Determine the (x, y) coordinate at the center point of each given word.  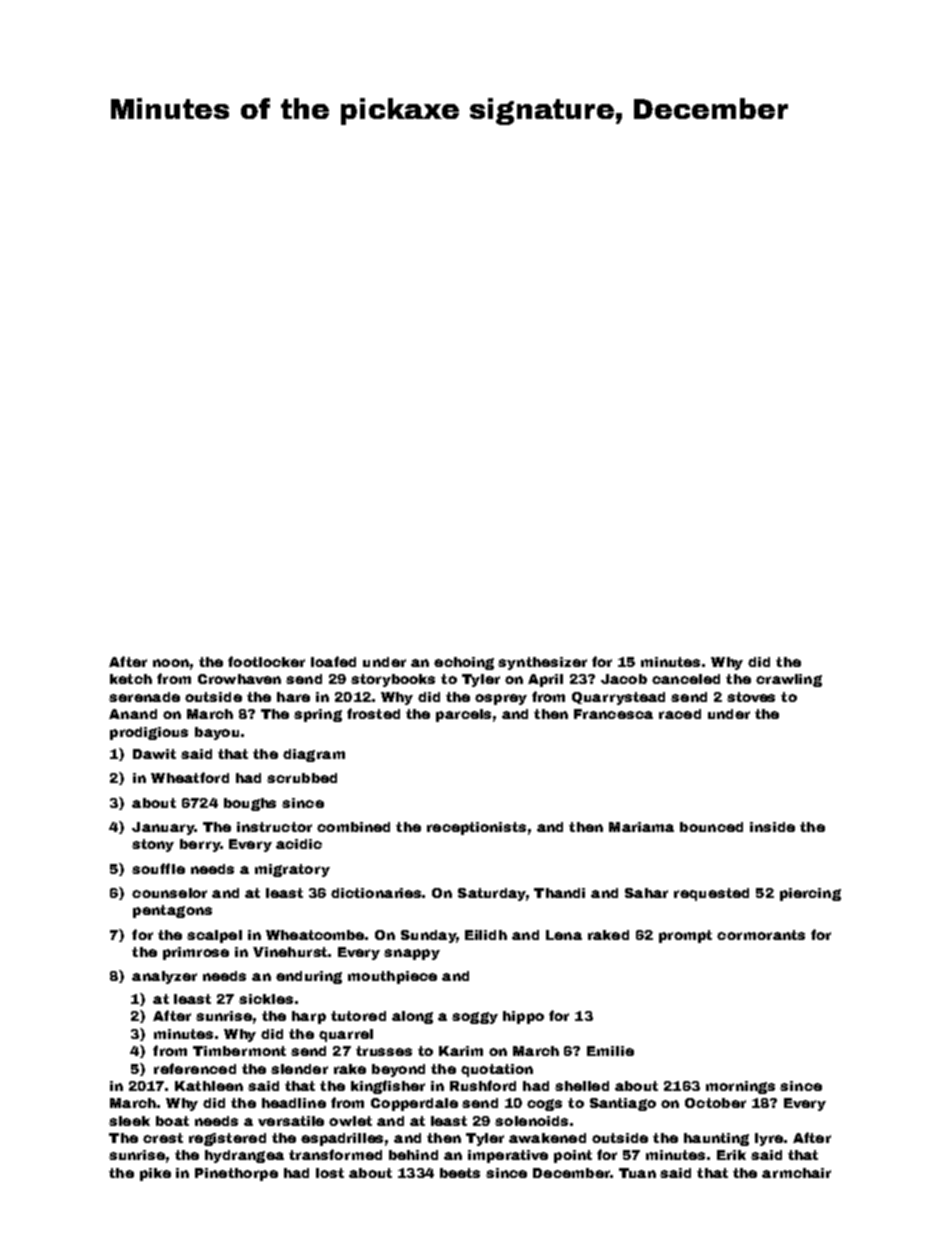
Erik (731, 1155)
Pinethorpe (236, 1174)
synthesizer (542, 663)
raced (680, 714)
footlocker (266, 661)
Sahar (646, 893)
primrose (196, 953)
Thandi (559, 893)
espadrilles (342, 1139)
